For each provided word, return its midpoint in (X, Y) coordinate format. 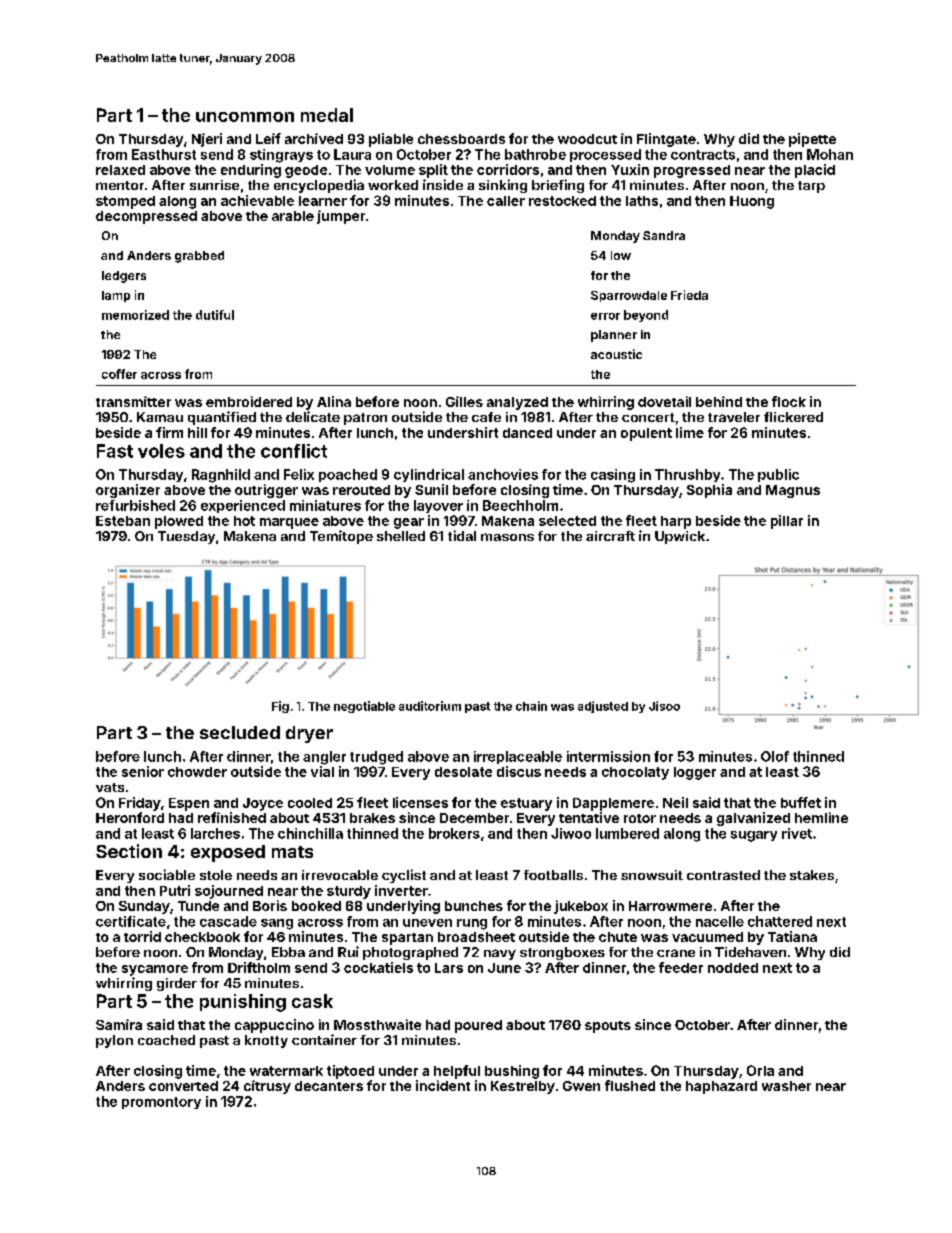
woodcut (587, 139)
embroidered (249, 401)
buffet (801, 802)
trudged (376, 758)
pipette (812, 140)
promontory (161, 1103)
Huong (752, 202)
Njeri (207, 140)
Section (129, 851)
